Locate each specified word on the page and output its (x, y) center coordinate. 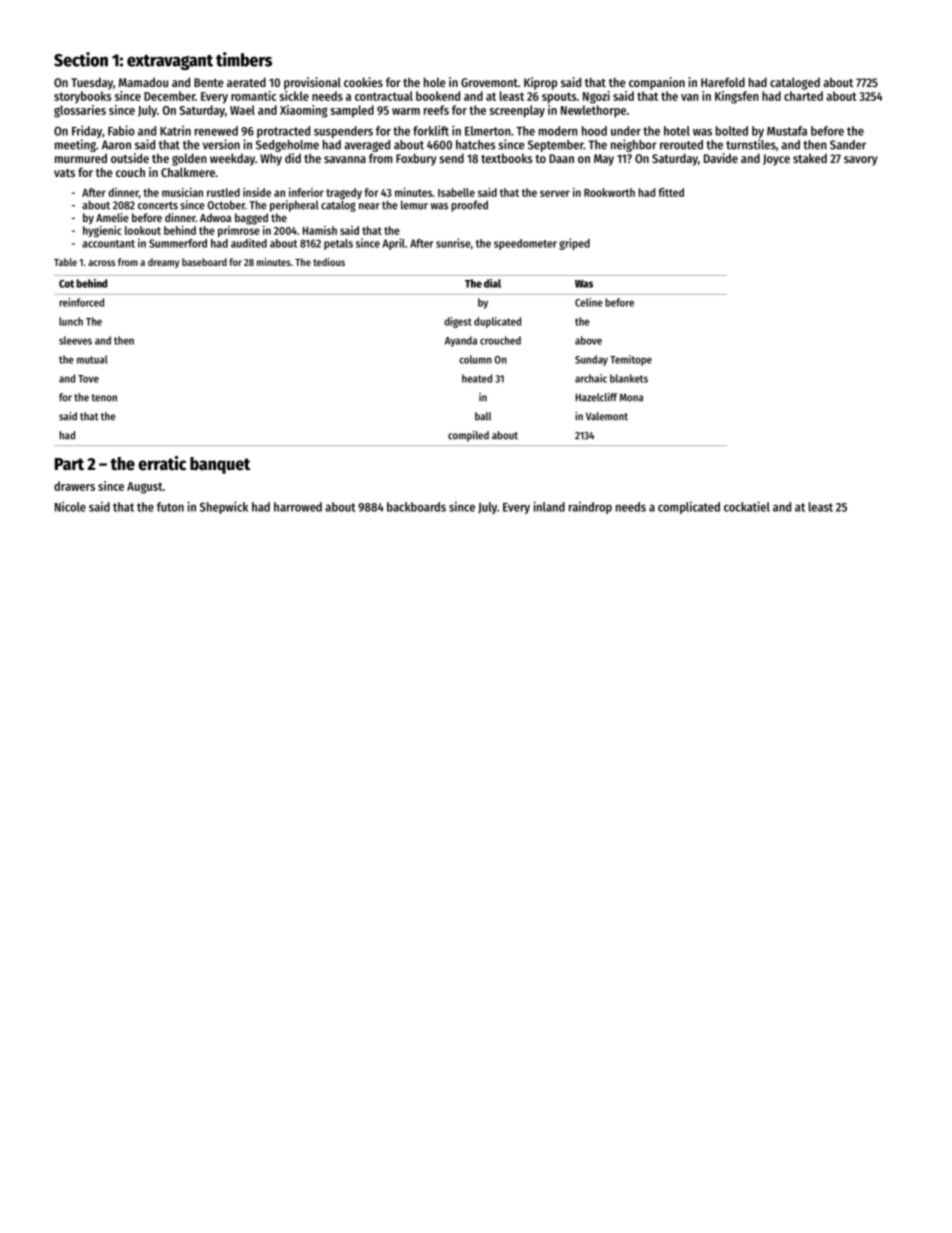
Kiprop (540, 83)
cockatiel (747, 506)
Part (69, 464)
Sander (848, 145)
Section (81, 59)
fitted (671, 192)
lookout (143, 230)
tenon (104, 398)
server (555, 193)
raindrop (590, 507)
